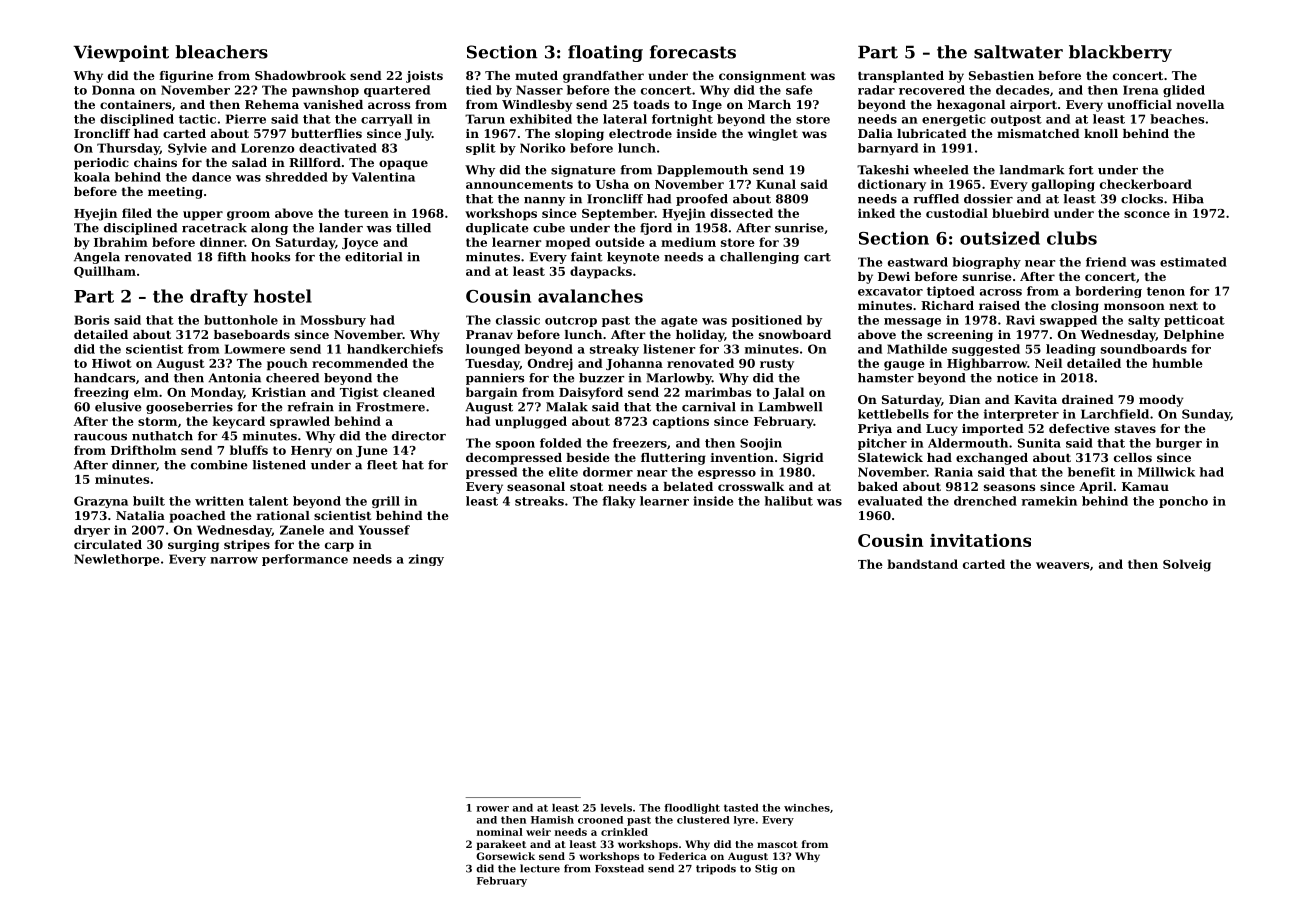 This page has height=924, width=1308. What do you see at coordinates (492, 809) in the page?
I see `rower` at bounding box center [492, 809].
